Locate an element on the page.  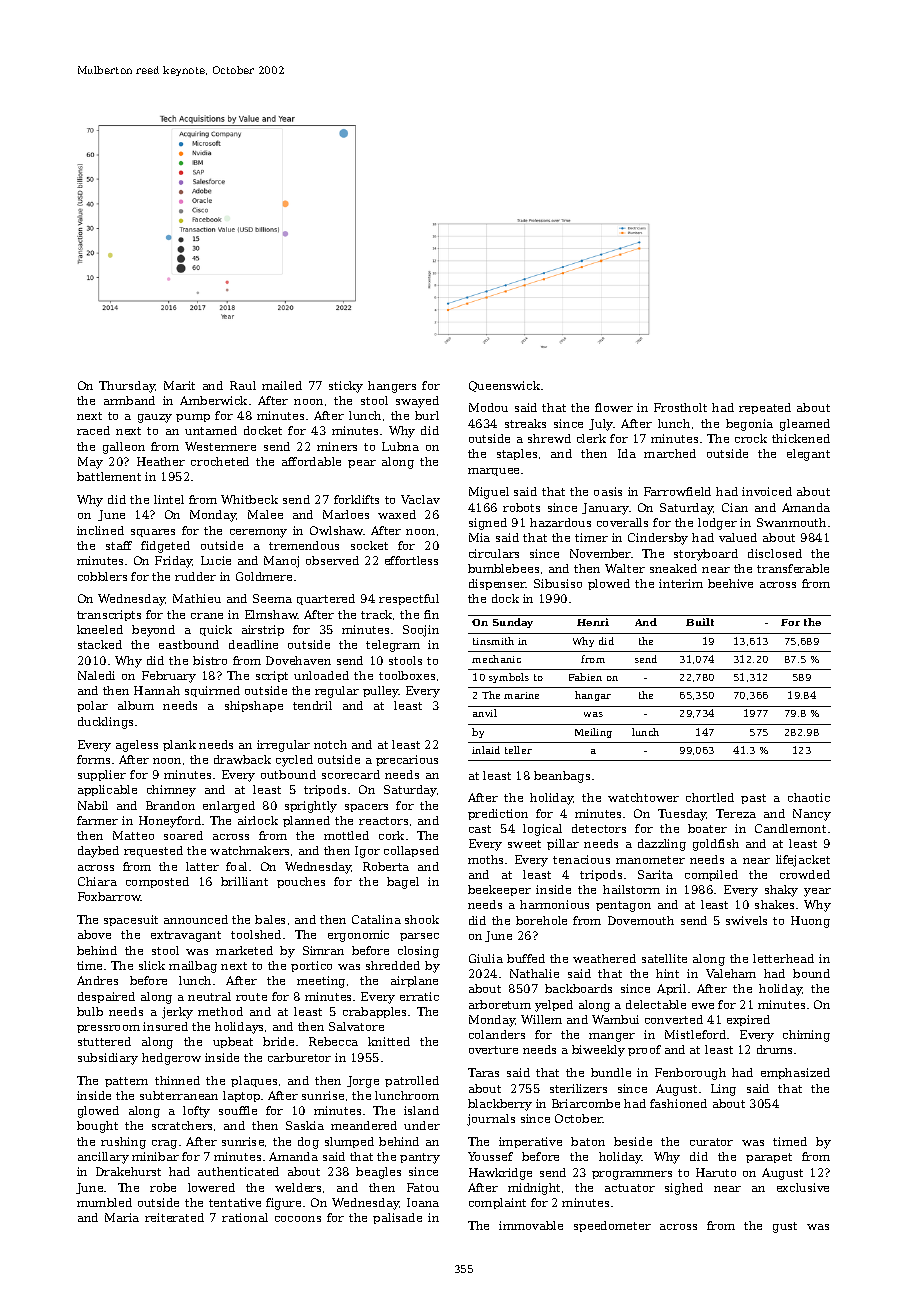
beanbags is located at coordinates (562, 777).
